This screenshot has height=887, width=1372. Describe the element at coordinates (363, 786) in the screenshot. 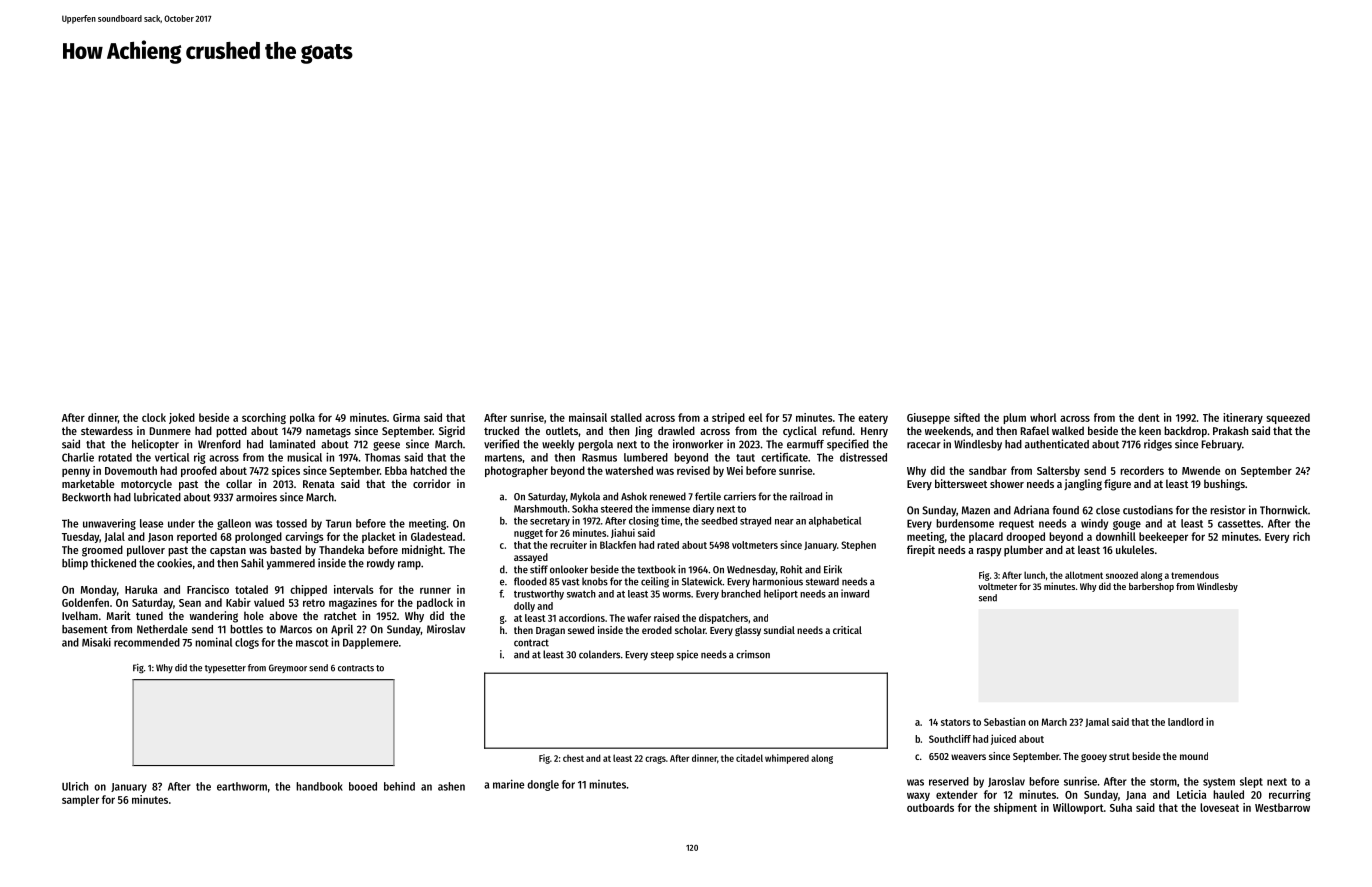

I see `booed` at that location.
